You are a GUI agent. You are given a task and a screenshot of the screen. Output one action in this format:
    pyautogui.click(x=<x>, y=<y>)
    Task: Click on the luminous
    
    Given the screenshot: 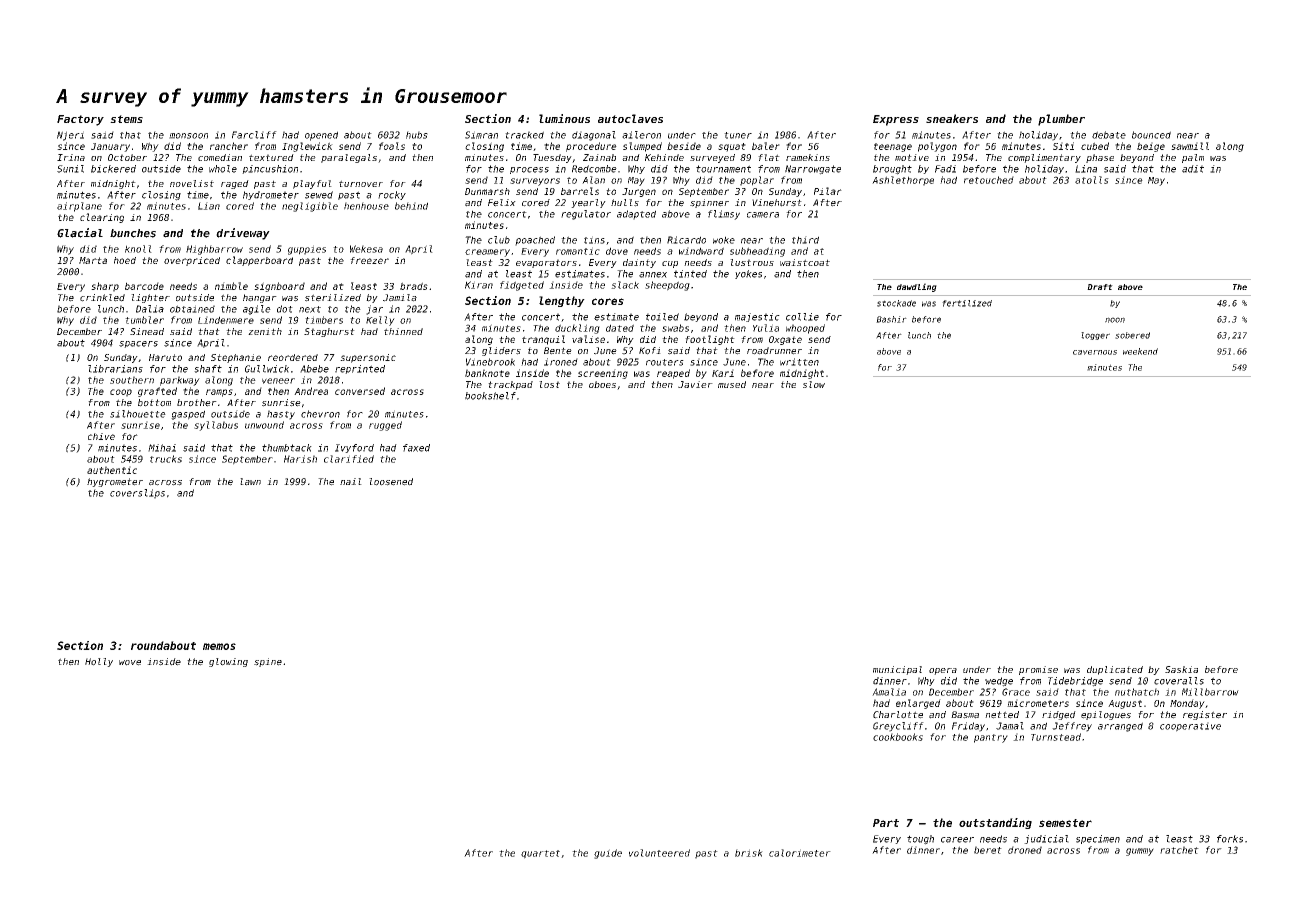 What is the action you would take?
    pyautogui.click(x=564, y=118)
